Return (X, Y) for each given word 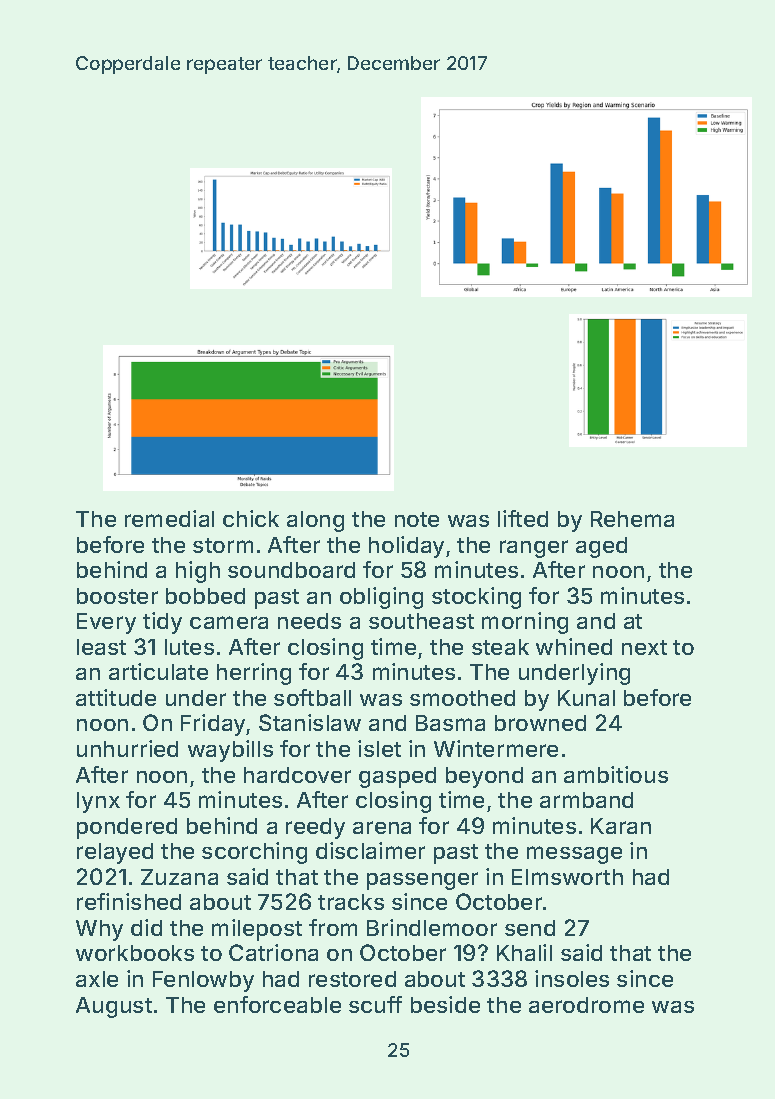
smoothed (462, 698)
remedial (169, 518)
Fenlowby (203, 981)
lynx (98, 802)
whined (574, 646)
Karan (621, 826)
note (417, 519)
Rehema (632, 519)
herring (254, 674)
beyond (484, 777)
